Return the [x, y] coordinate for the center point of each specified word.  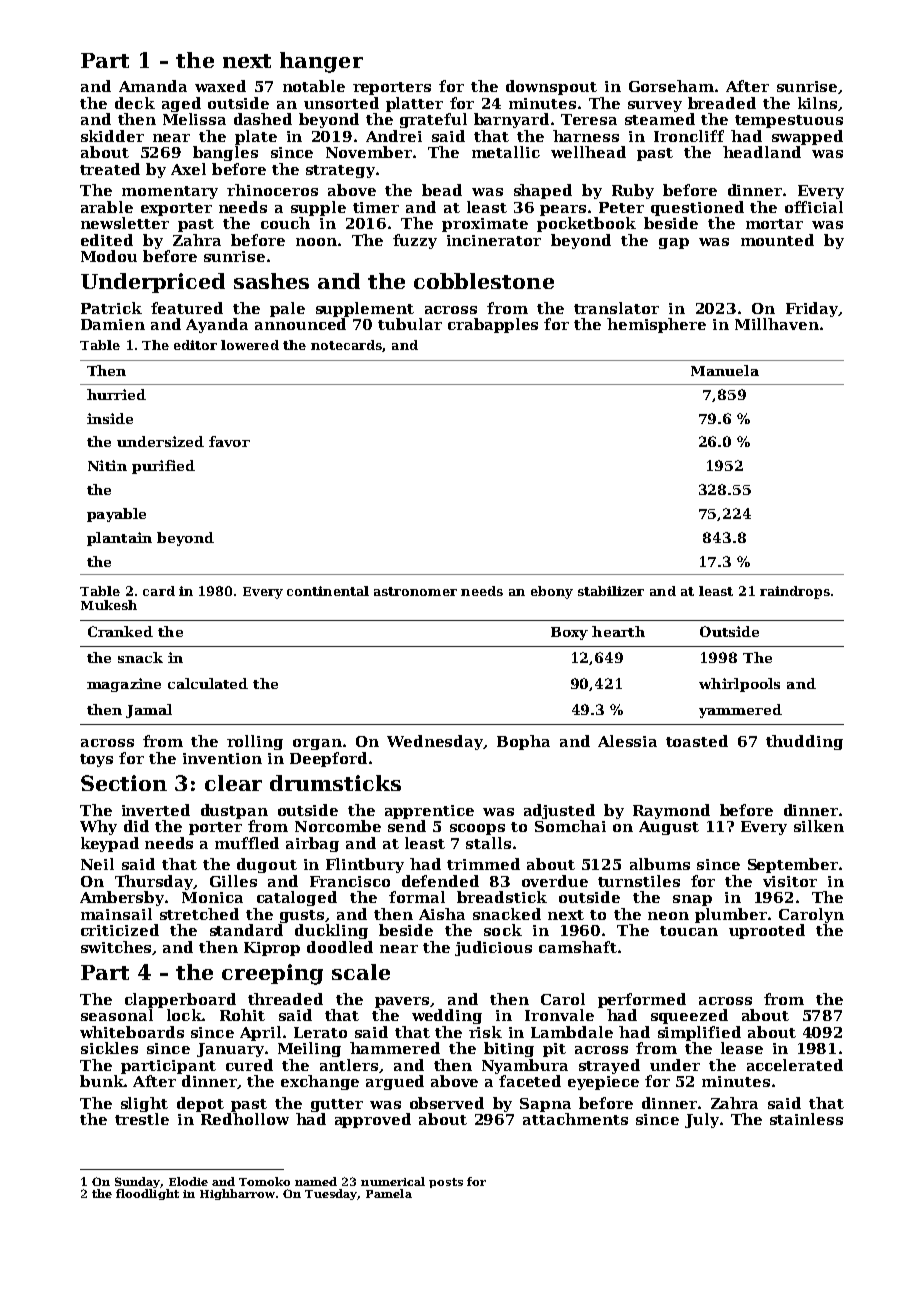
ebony [552, 592]
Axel [188, 169]
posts [446, 1183]
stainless [806, 1119]
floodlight [147, 1194]
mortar [774, 224]
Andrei [394, 136]
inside [110, 418]
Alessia [627, 741]
